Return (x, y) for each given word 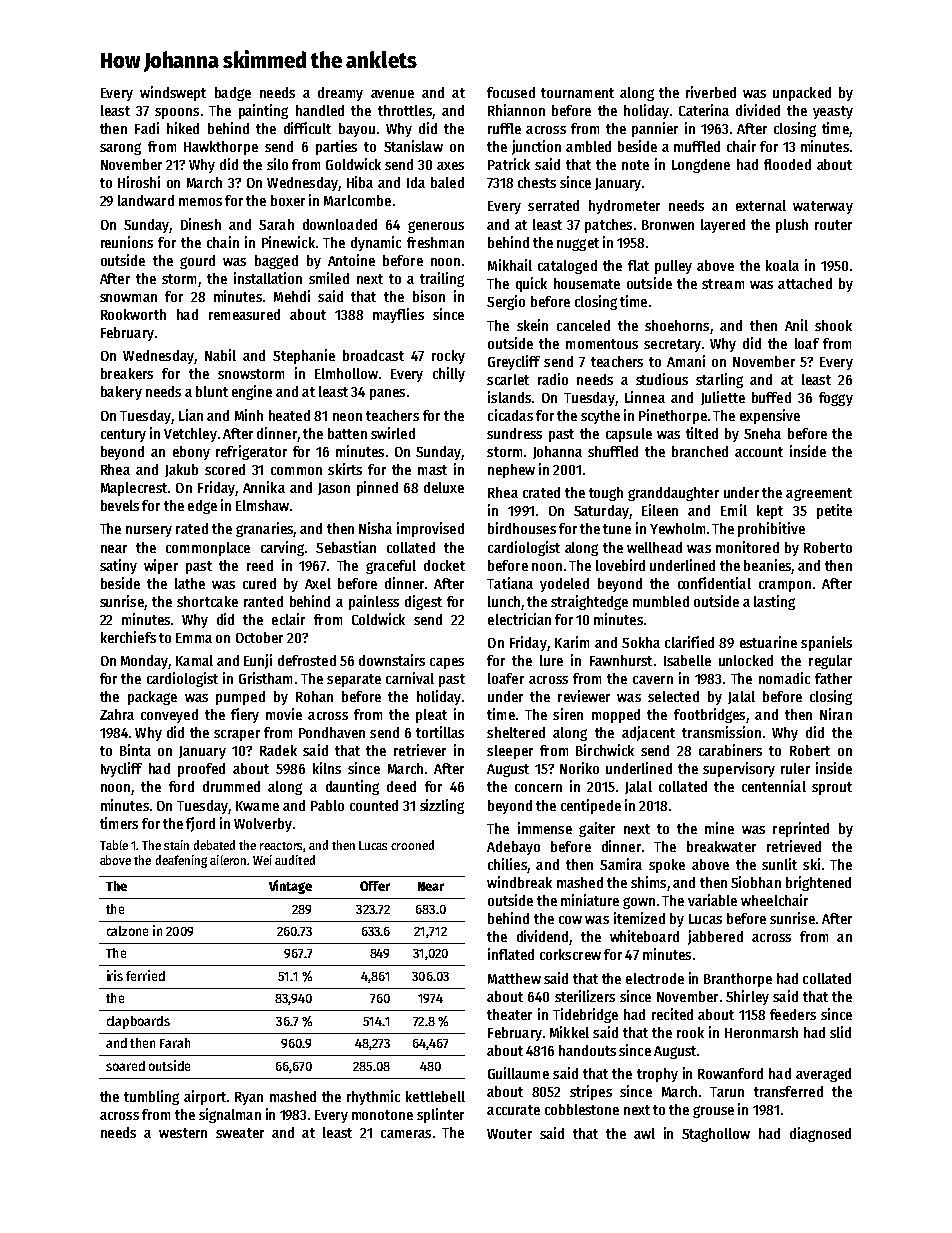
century (123, 435)
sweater (240, 1133)
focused (511, 92)
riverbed (711, 92)
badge (233, 94)
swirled (393, 433)
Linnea (645, 397)
